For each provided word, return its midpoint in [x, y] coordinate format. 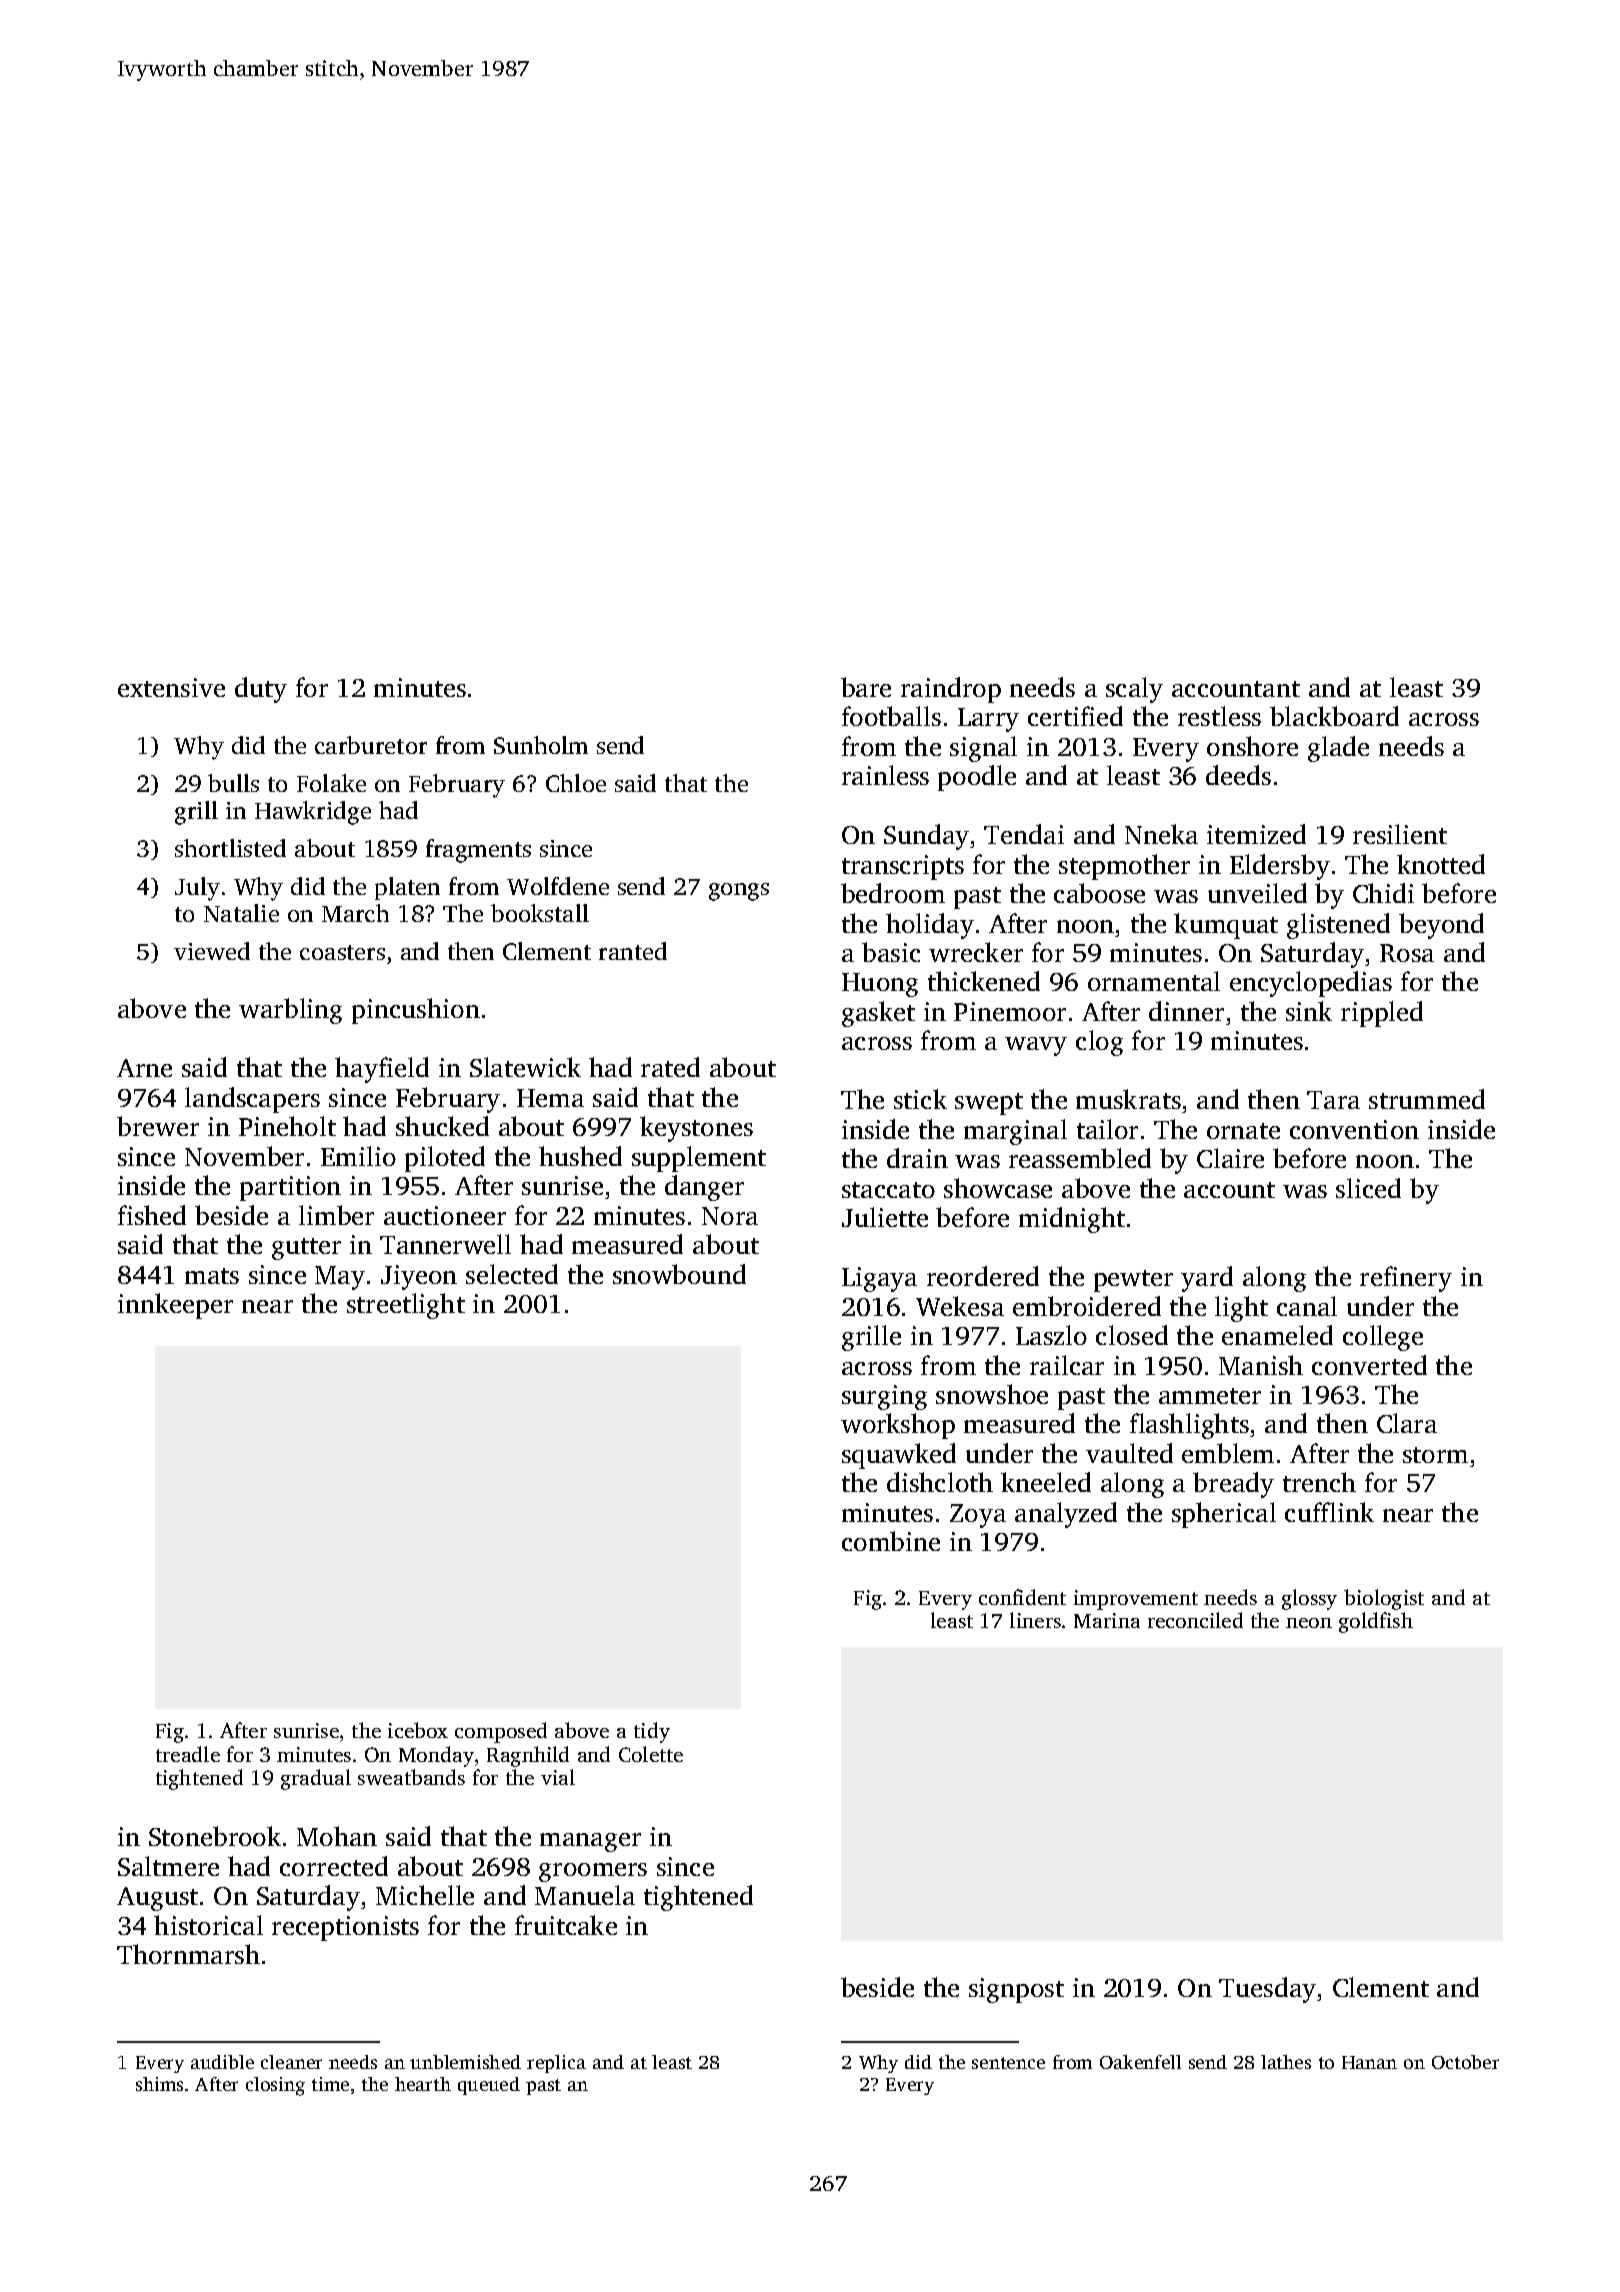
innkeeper [175, 1306]
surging [884, 1397]
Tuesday [1267, 1990]
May [340, 1278]
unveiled [1257, 893]
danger [704, 1188]
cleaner [291, 2062]
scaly [1134, 690]
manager [590, 1842]
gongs [739, 892]
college [1383, 1338]
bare [866, 687]
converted [1369, 1365]
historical [208, 1925]
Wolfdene [558, 886]
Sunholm [541, 745]
